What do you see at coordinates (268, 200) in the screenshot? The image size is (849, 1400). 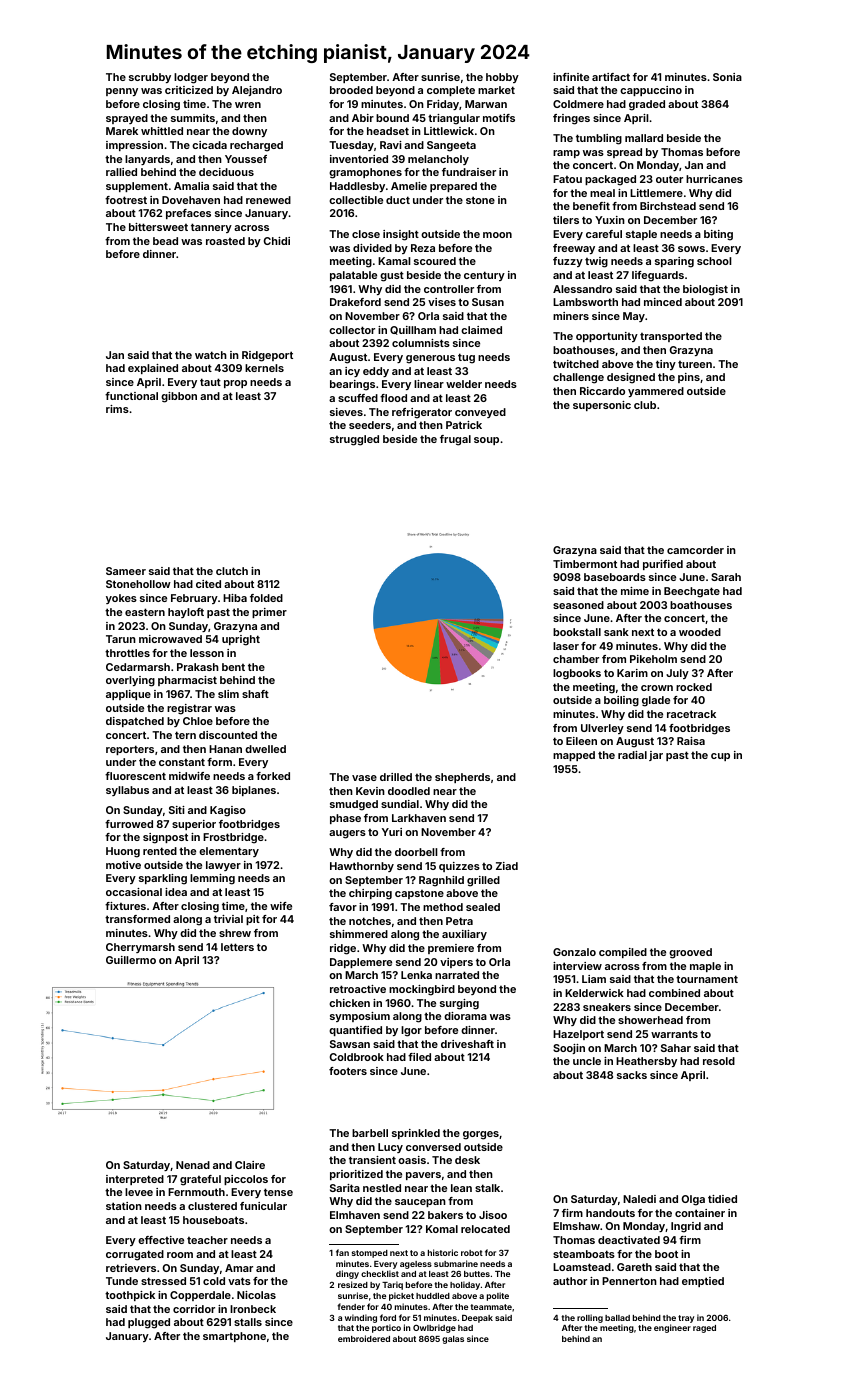 I see `renewed` at bounding box center [268, 200].
